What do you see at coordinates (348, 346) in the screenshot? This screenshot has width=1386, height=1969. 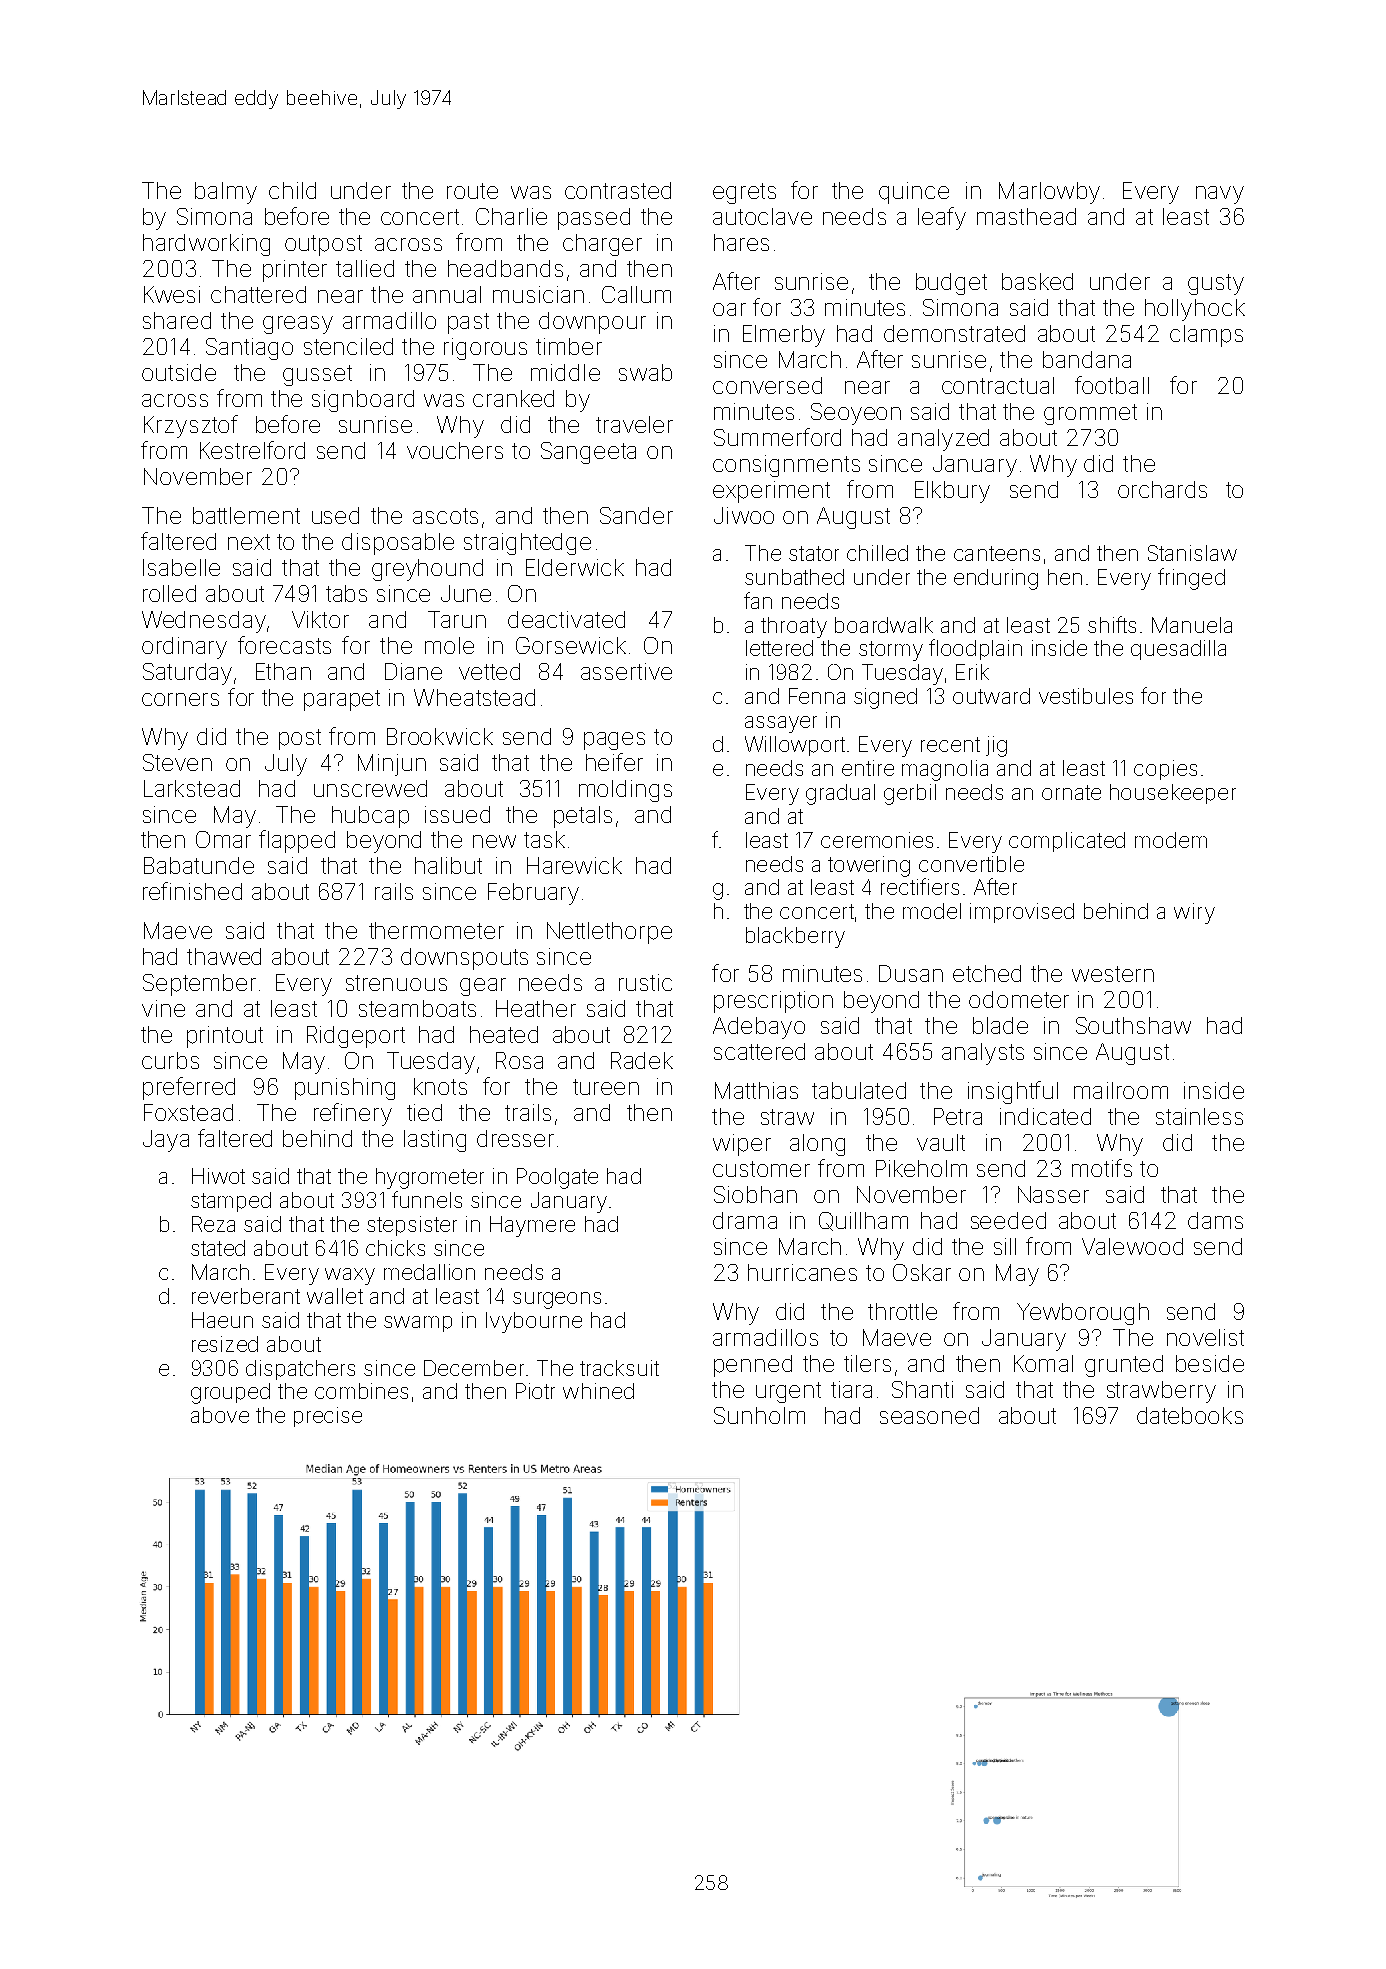 I see `stenciled` at bounding box center [348, 346].
